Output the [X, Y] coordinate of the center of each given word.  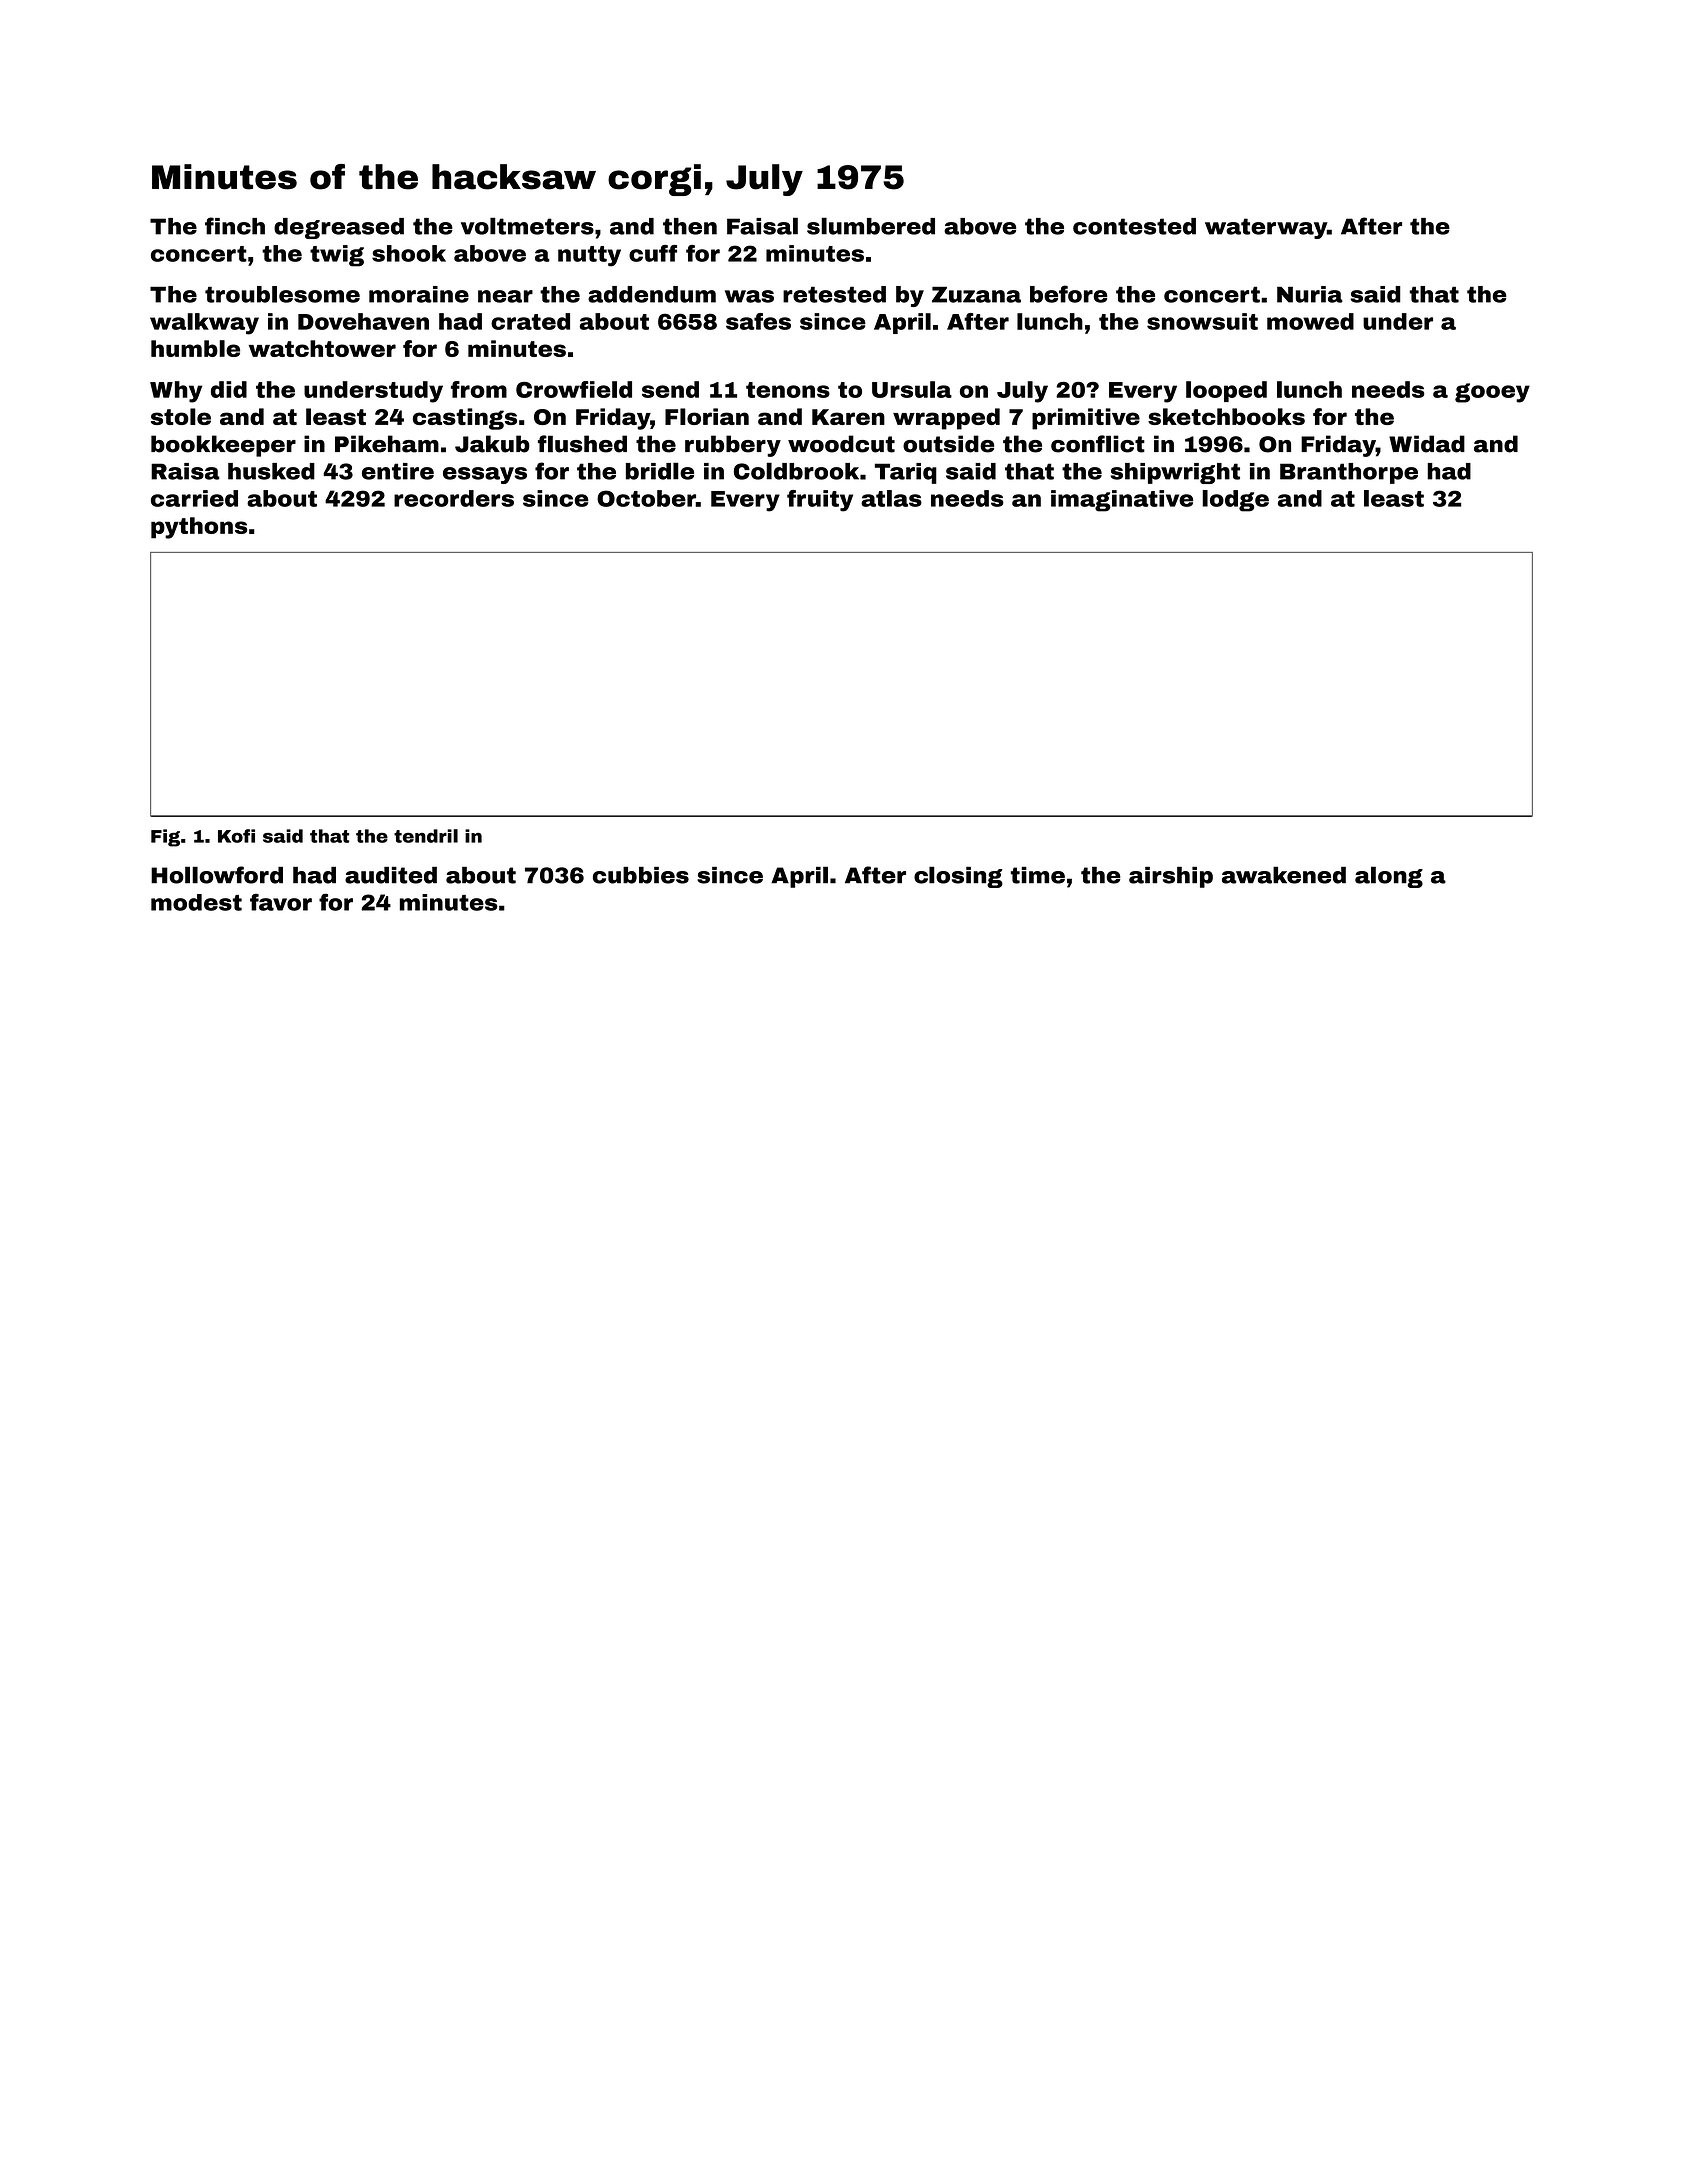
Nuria [1310, 294]
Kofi [236, 836]
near [505, 296]
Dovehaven [363, 321]
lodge [1235, 501]
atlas [891, 498]
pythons [199, 528]
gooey [1492, 393]
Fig [165, 838]
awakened [1284, 875]
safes [758, 321]
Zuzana [976, 294]
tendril [426, 836]
